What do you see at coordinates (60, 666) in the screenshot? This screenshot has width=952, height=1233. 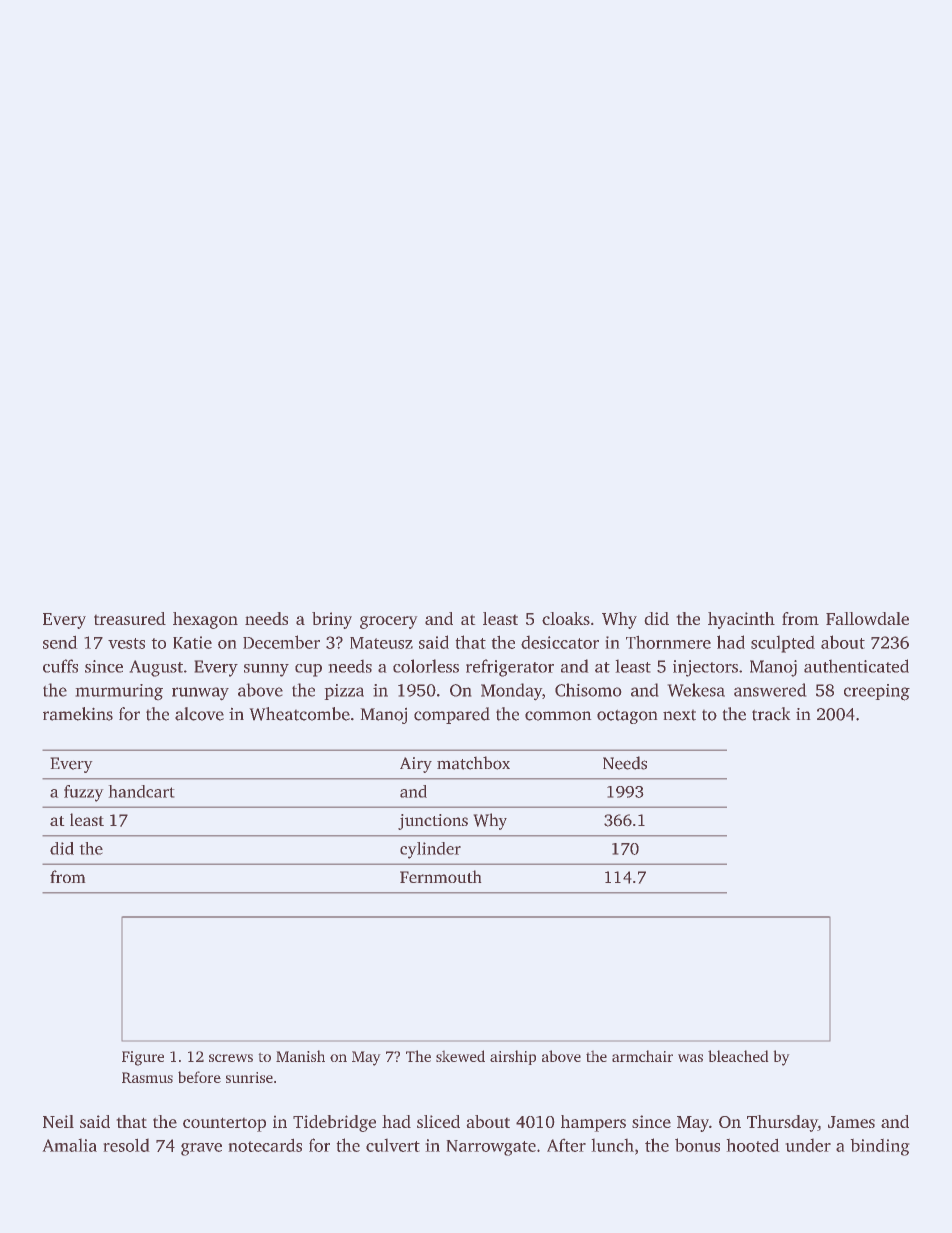 I see `cuffs` at bounding box center [60, 666].
